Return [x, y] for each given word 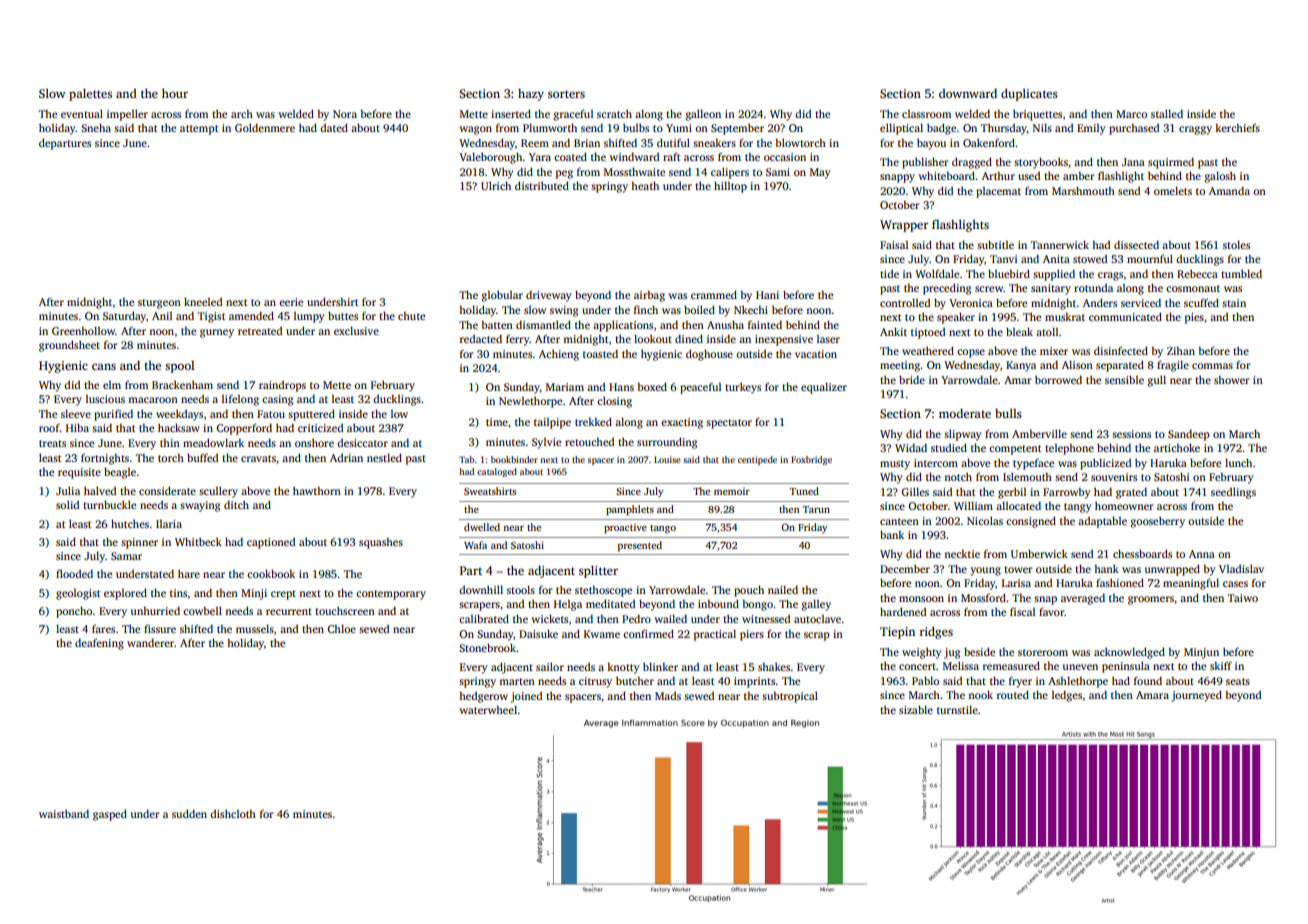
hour [175, 93]
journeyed [1196, 696]
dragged [972, 163]
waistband [64, 813]
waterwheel [488, 709]
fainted [765, 324]
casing [277, 400]
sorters [566, 94]
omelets [1173, 190]
